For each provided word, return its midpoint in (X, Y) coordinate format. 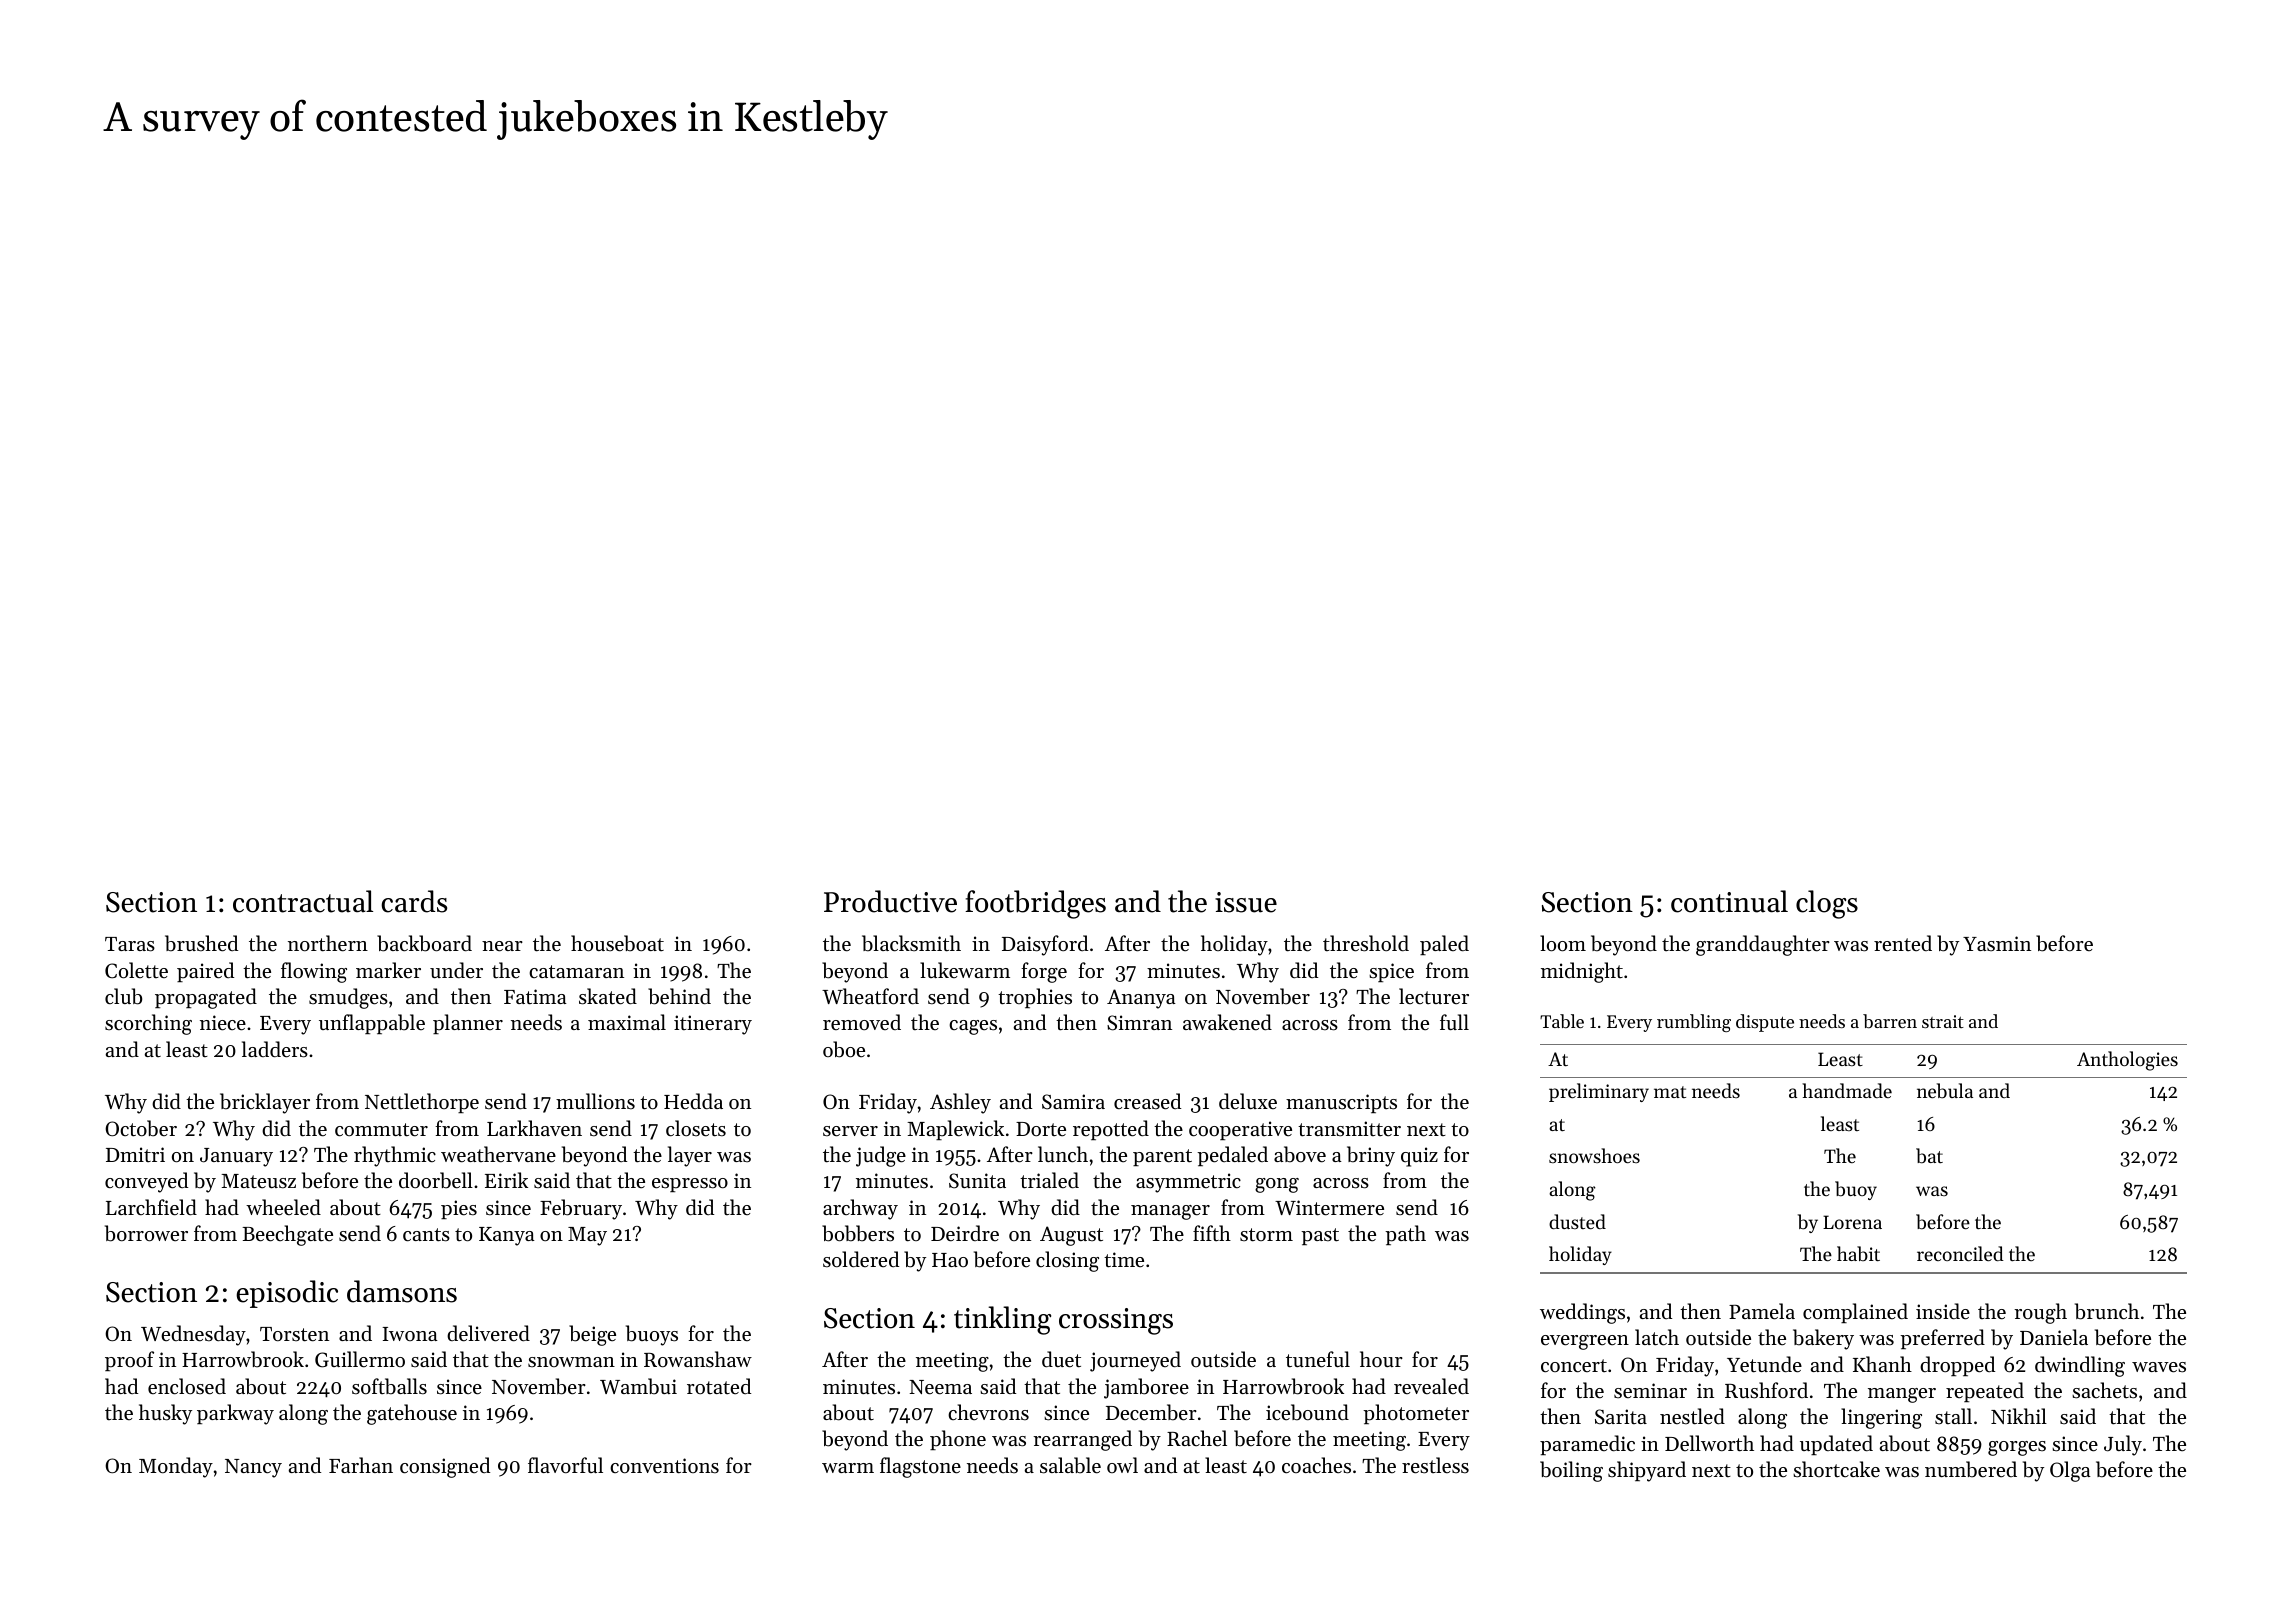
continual (1729, 901)
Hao (950, 1260)
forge (1044, 972)
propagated (206, 998)
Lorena (1852, 1222)
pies (459, 1209)
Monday (176, 1467)
